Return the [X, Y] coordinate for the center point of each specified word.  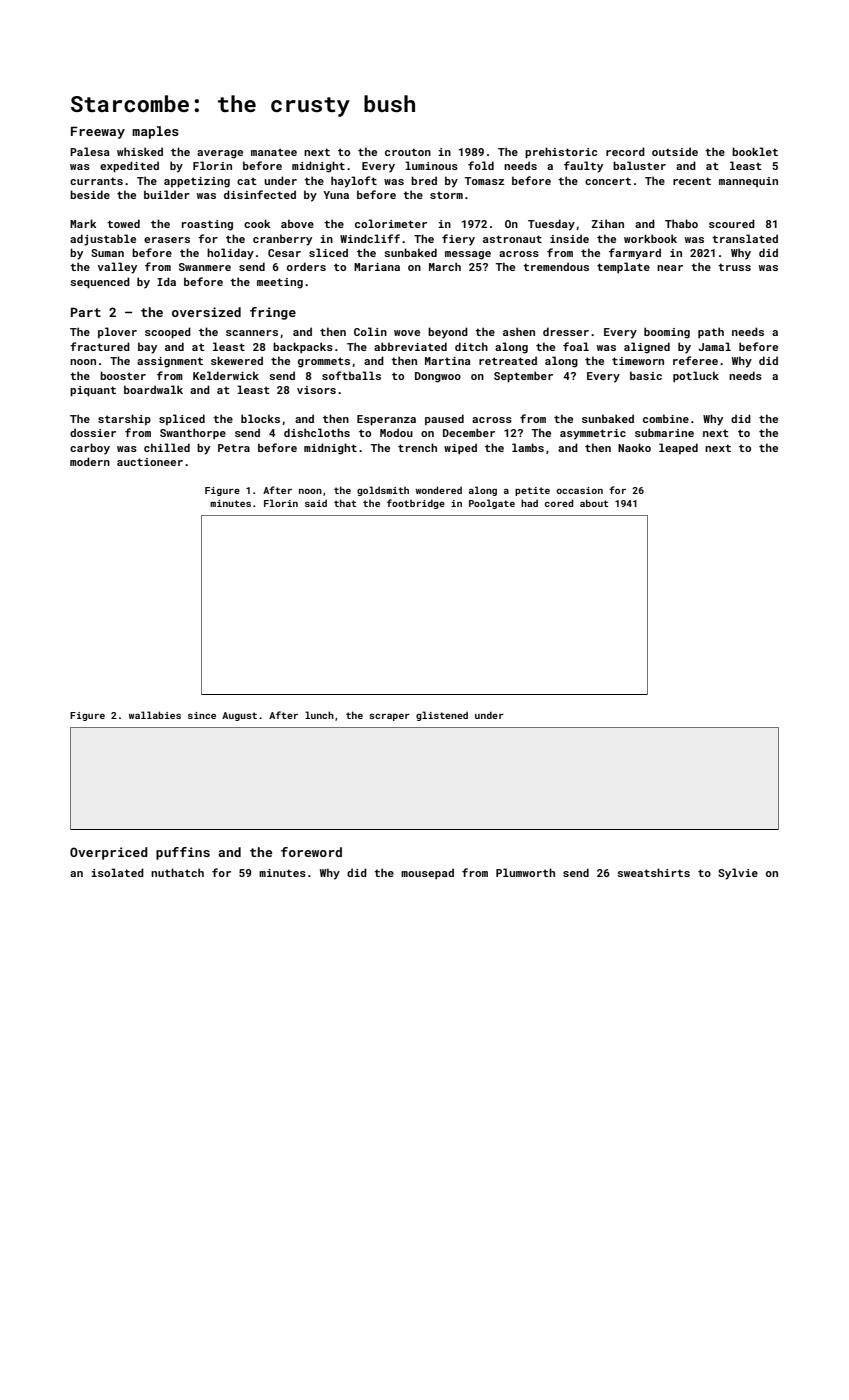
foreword [311, 852]
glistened [442, 716]
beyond [448, 333]
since [202, 715]
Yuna [336, 195]
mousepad [427, 873]
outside [675, 151]
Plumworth [525, 872]
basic [646, 375]
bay [147, 348]
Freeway [98, 132]
